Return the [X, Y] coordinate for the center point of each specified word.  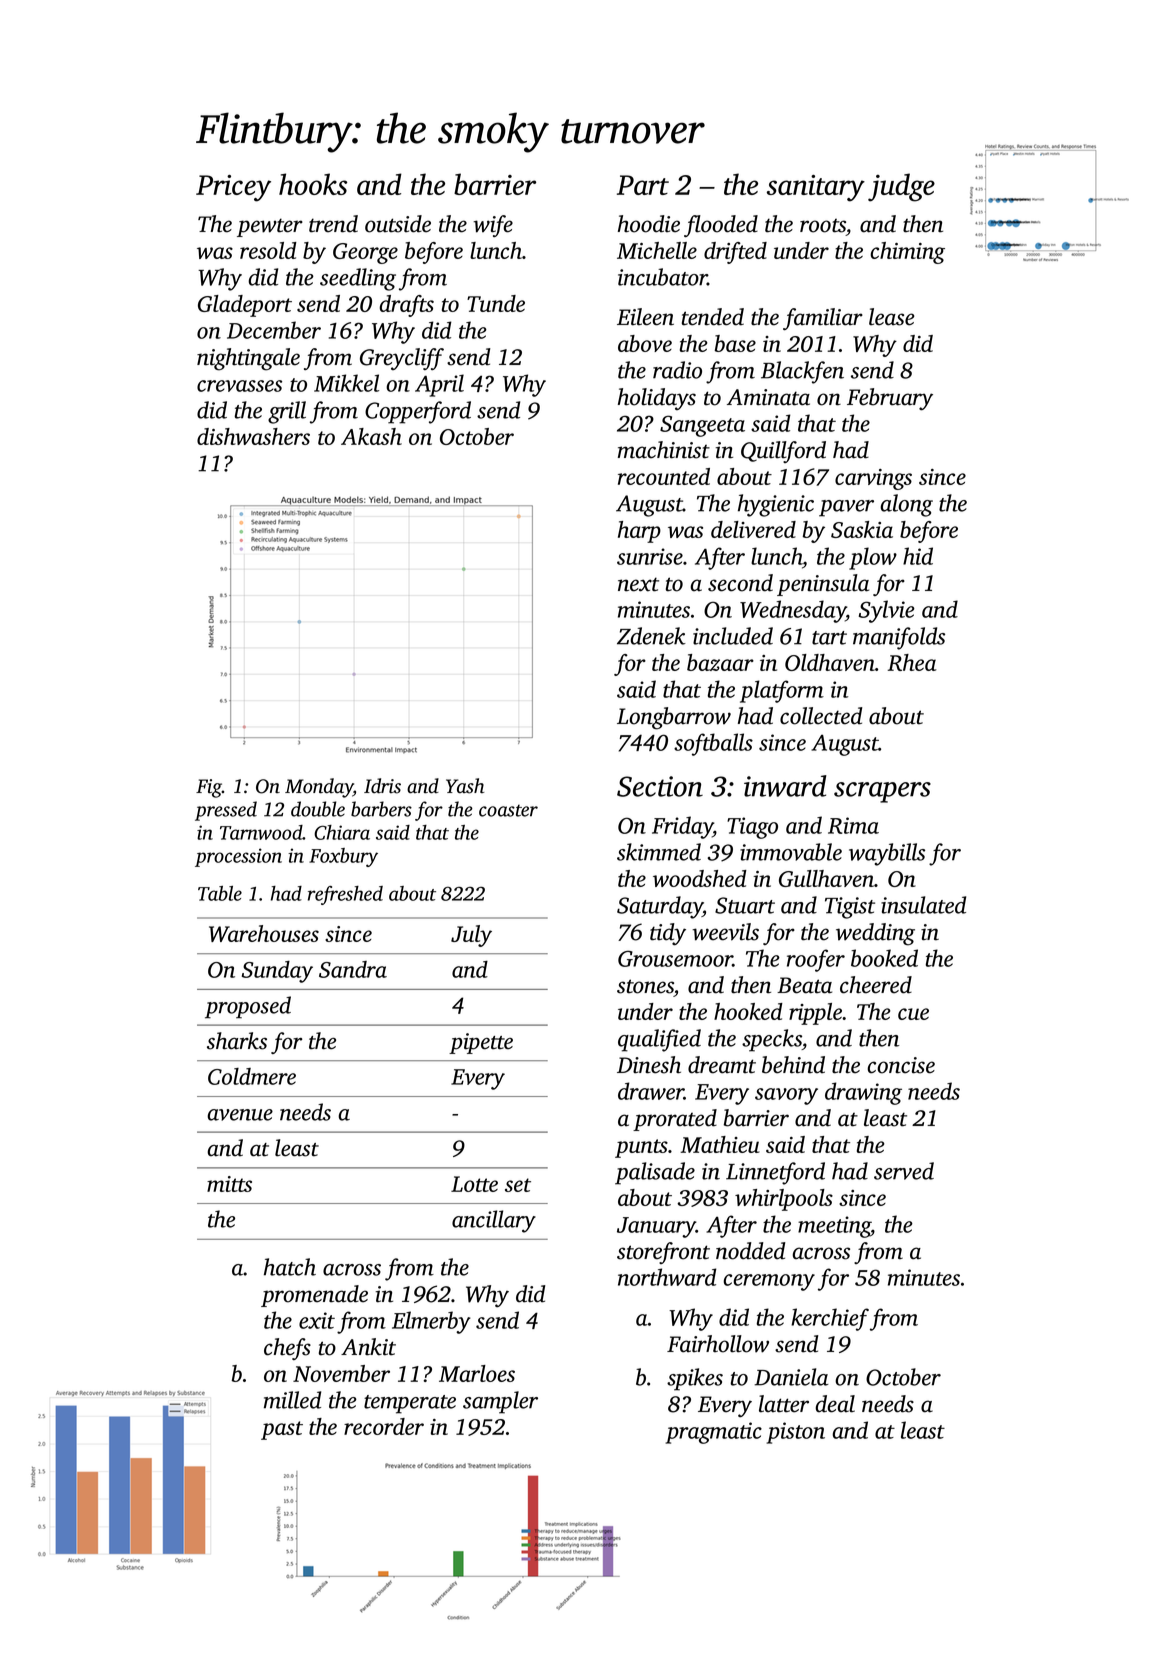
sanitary [816, 188]
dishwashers [253, 436]
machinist [664, 450]
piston [795, 1433]
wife [493, 226]
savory [786, 1096]
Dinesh [649, 1065]
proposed [248, 1007]
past [282, 1430]
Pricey [233, 188]
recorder [384, 1426]
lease [891, 317]
